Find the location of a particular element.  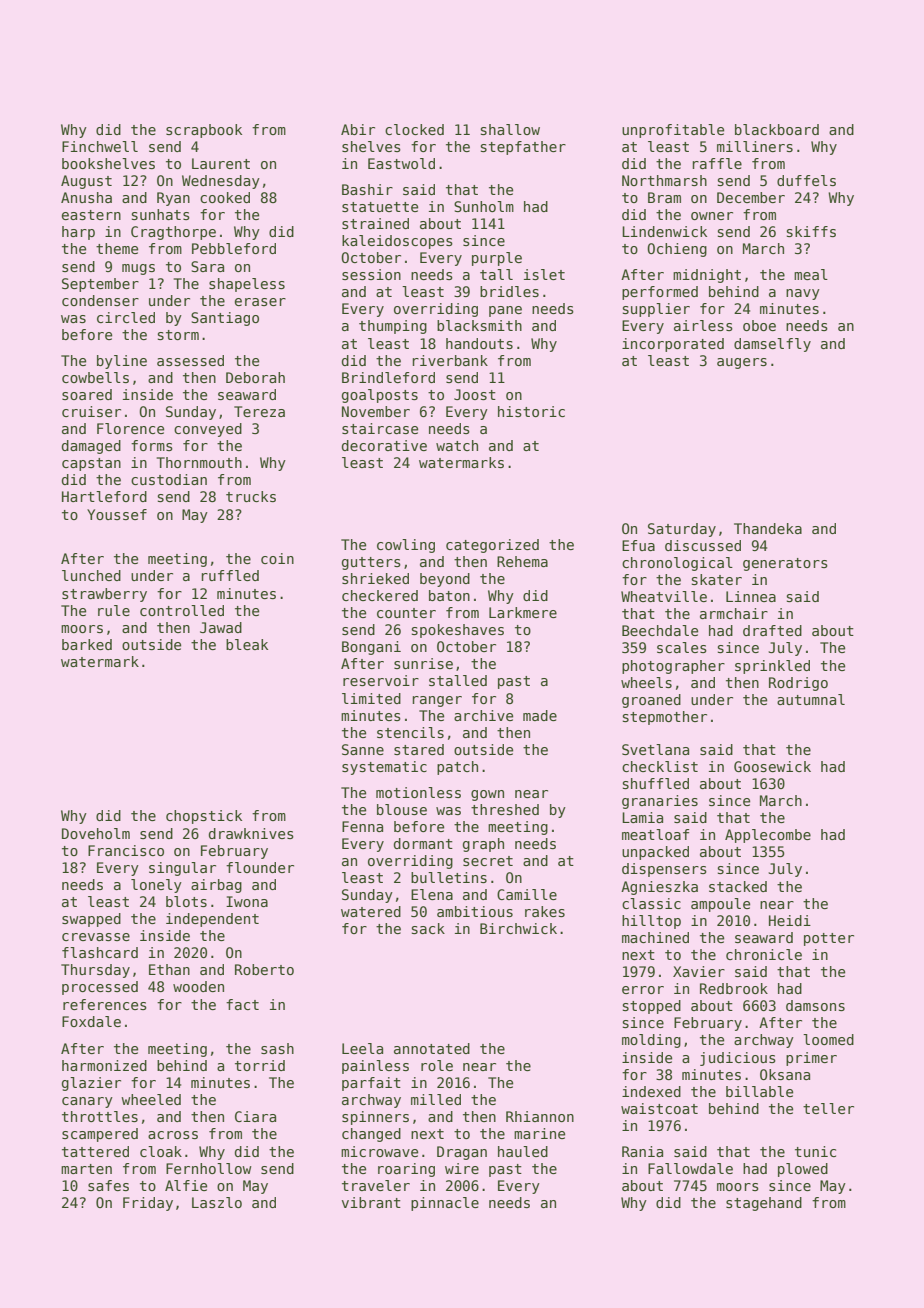

drafted is located at coordinates (772, 630).
